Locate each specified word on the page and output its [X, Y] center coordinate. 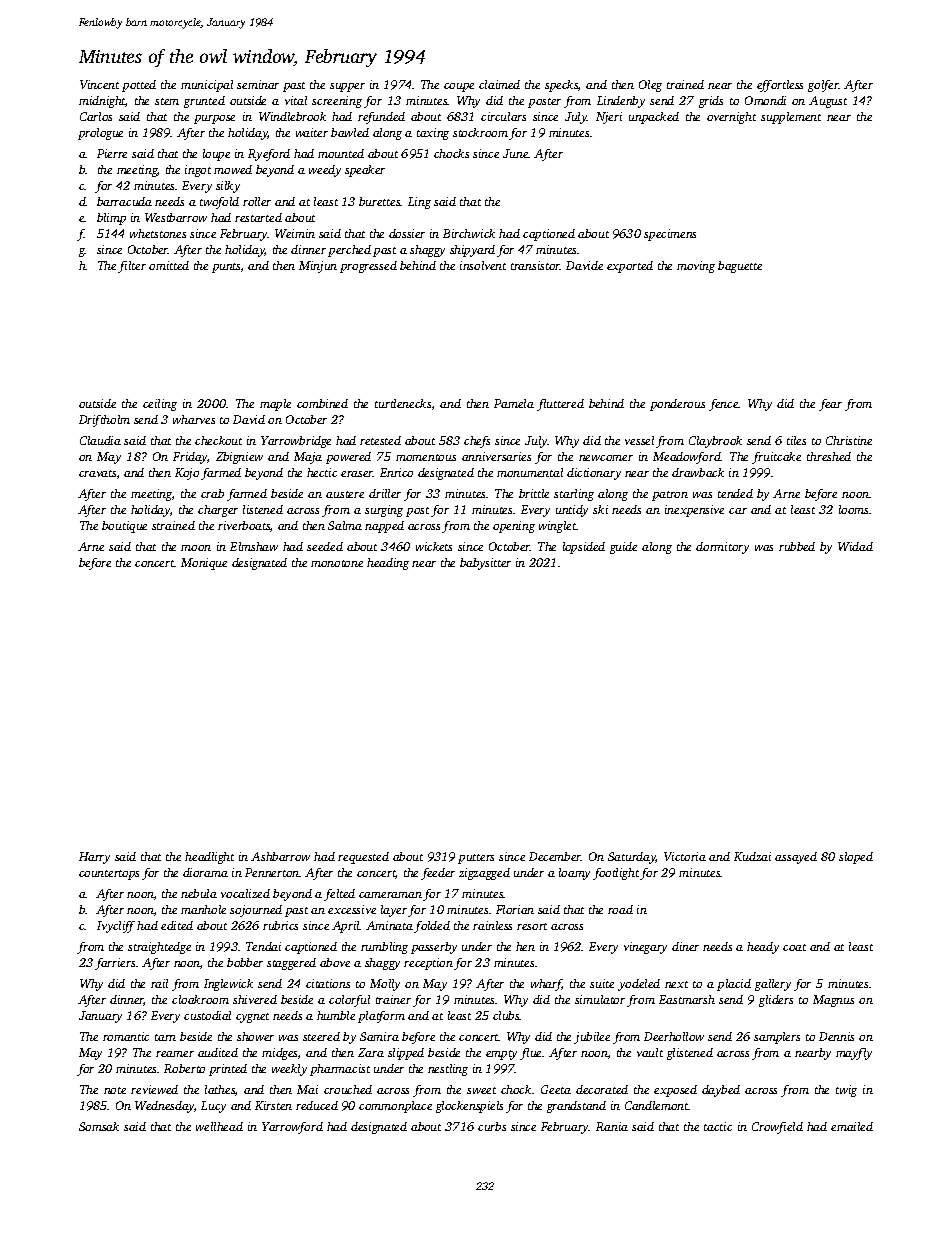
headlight [209, 858]
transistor [535, 265]
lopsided [584, 548]
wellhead [219, 1126]
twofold [219, 203]
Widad [855, 546]
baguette [740, 267]
